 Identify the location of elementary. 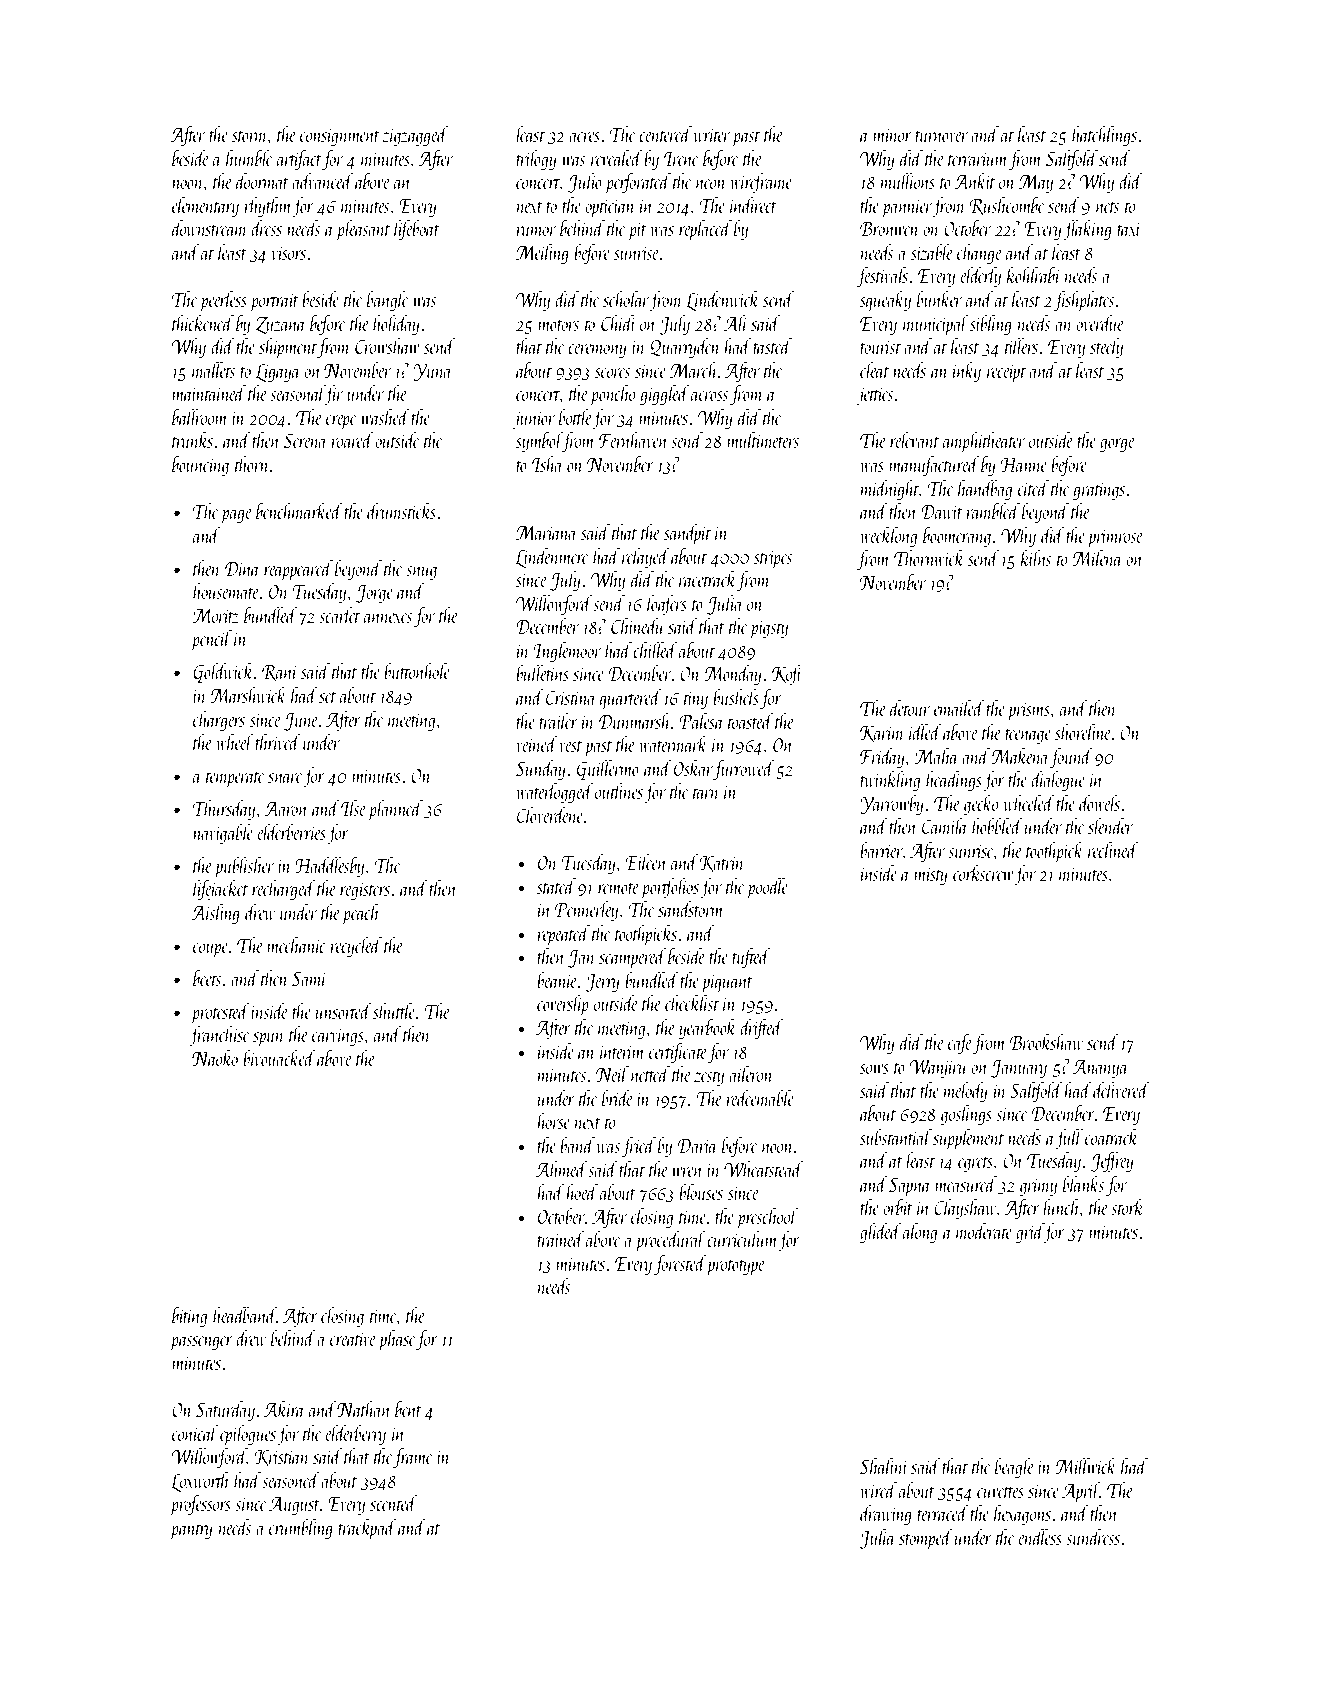
(205, 207).
